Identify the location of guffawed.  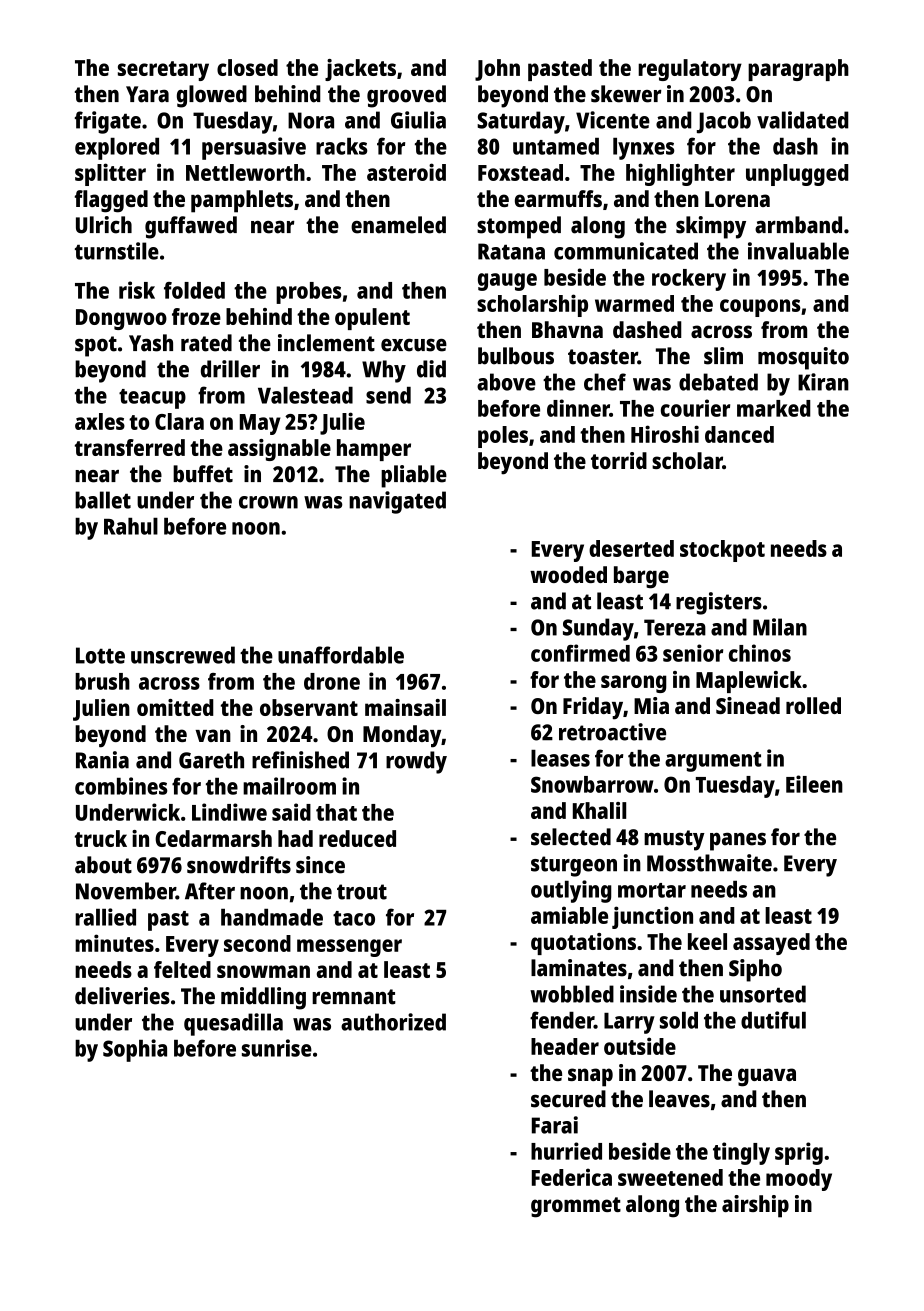
(191, 227).
